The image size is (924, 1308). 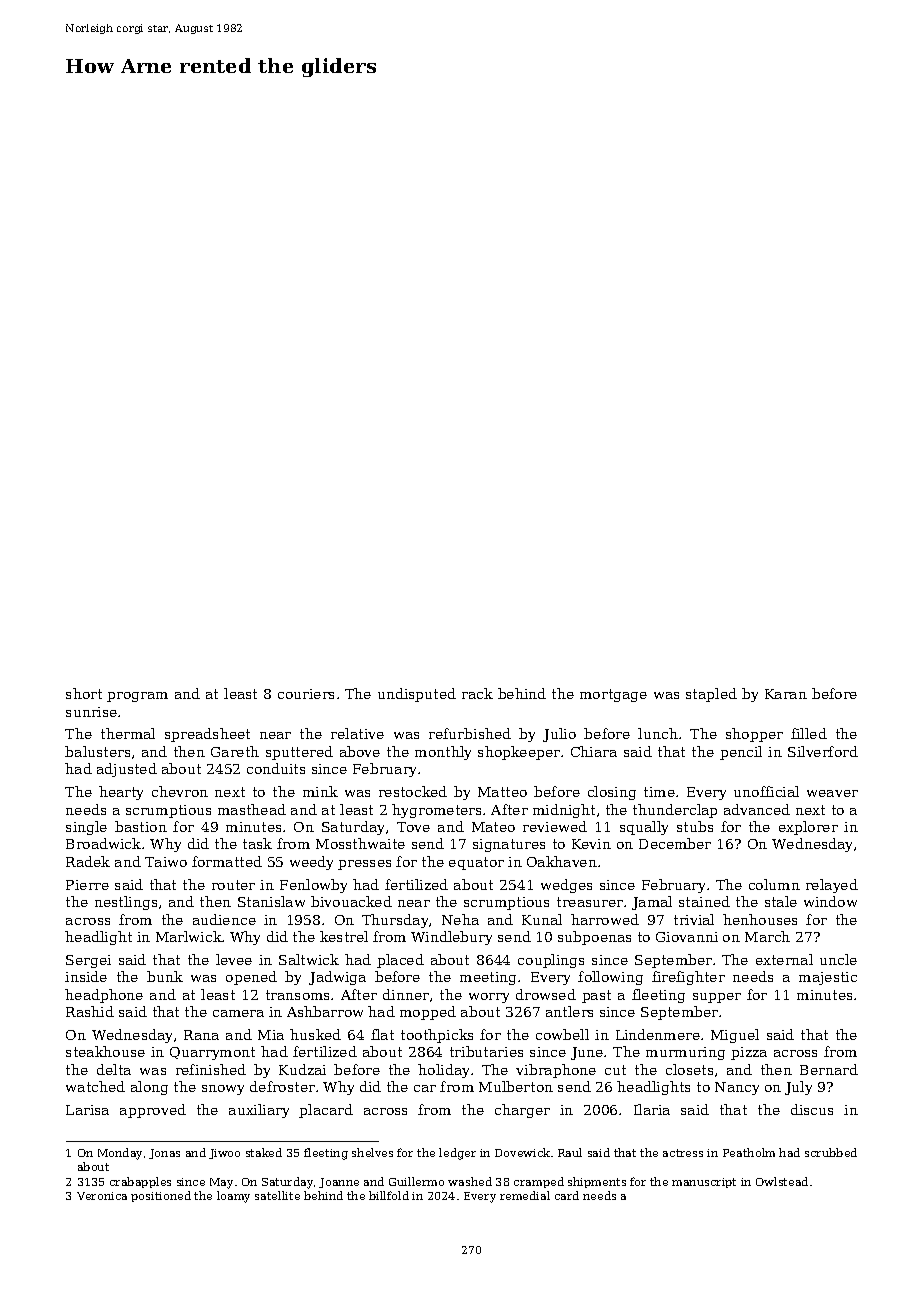 I want to click on shipments, so click(x=597, y=1182).
